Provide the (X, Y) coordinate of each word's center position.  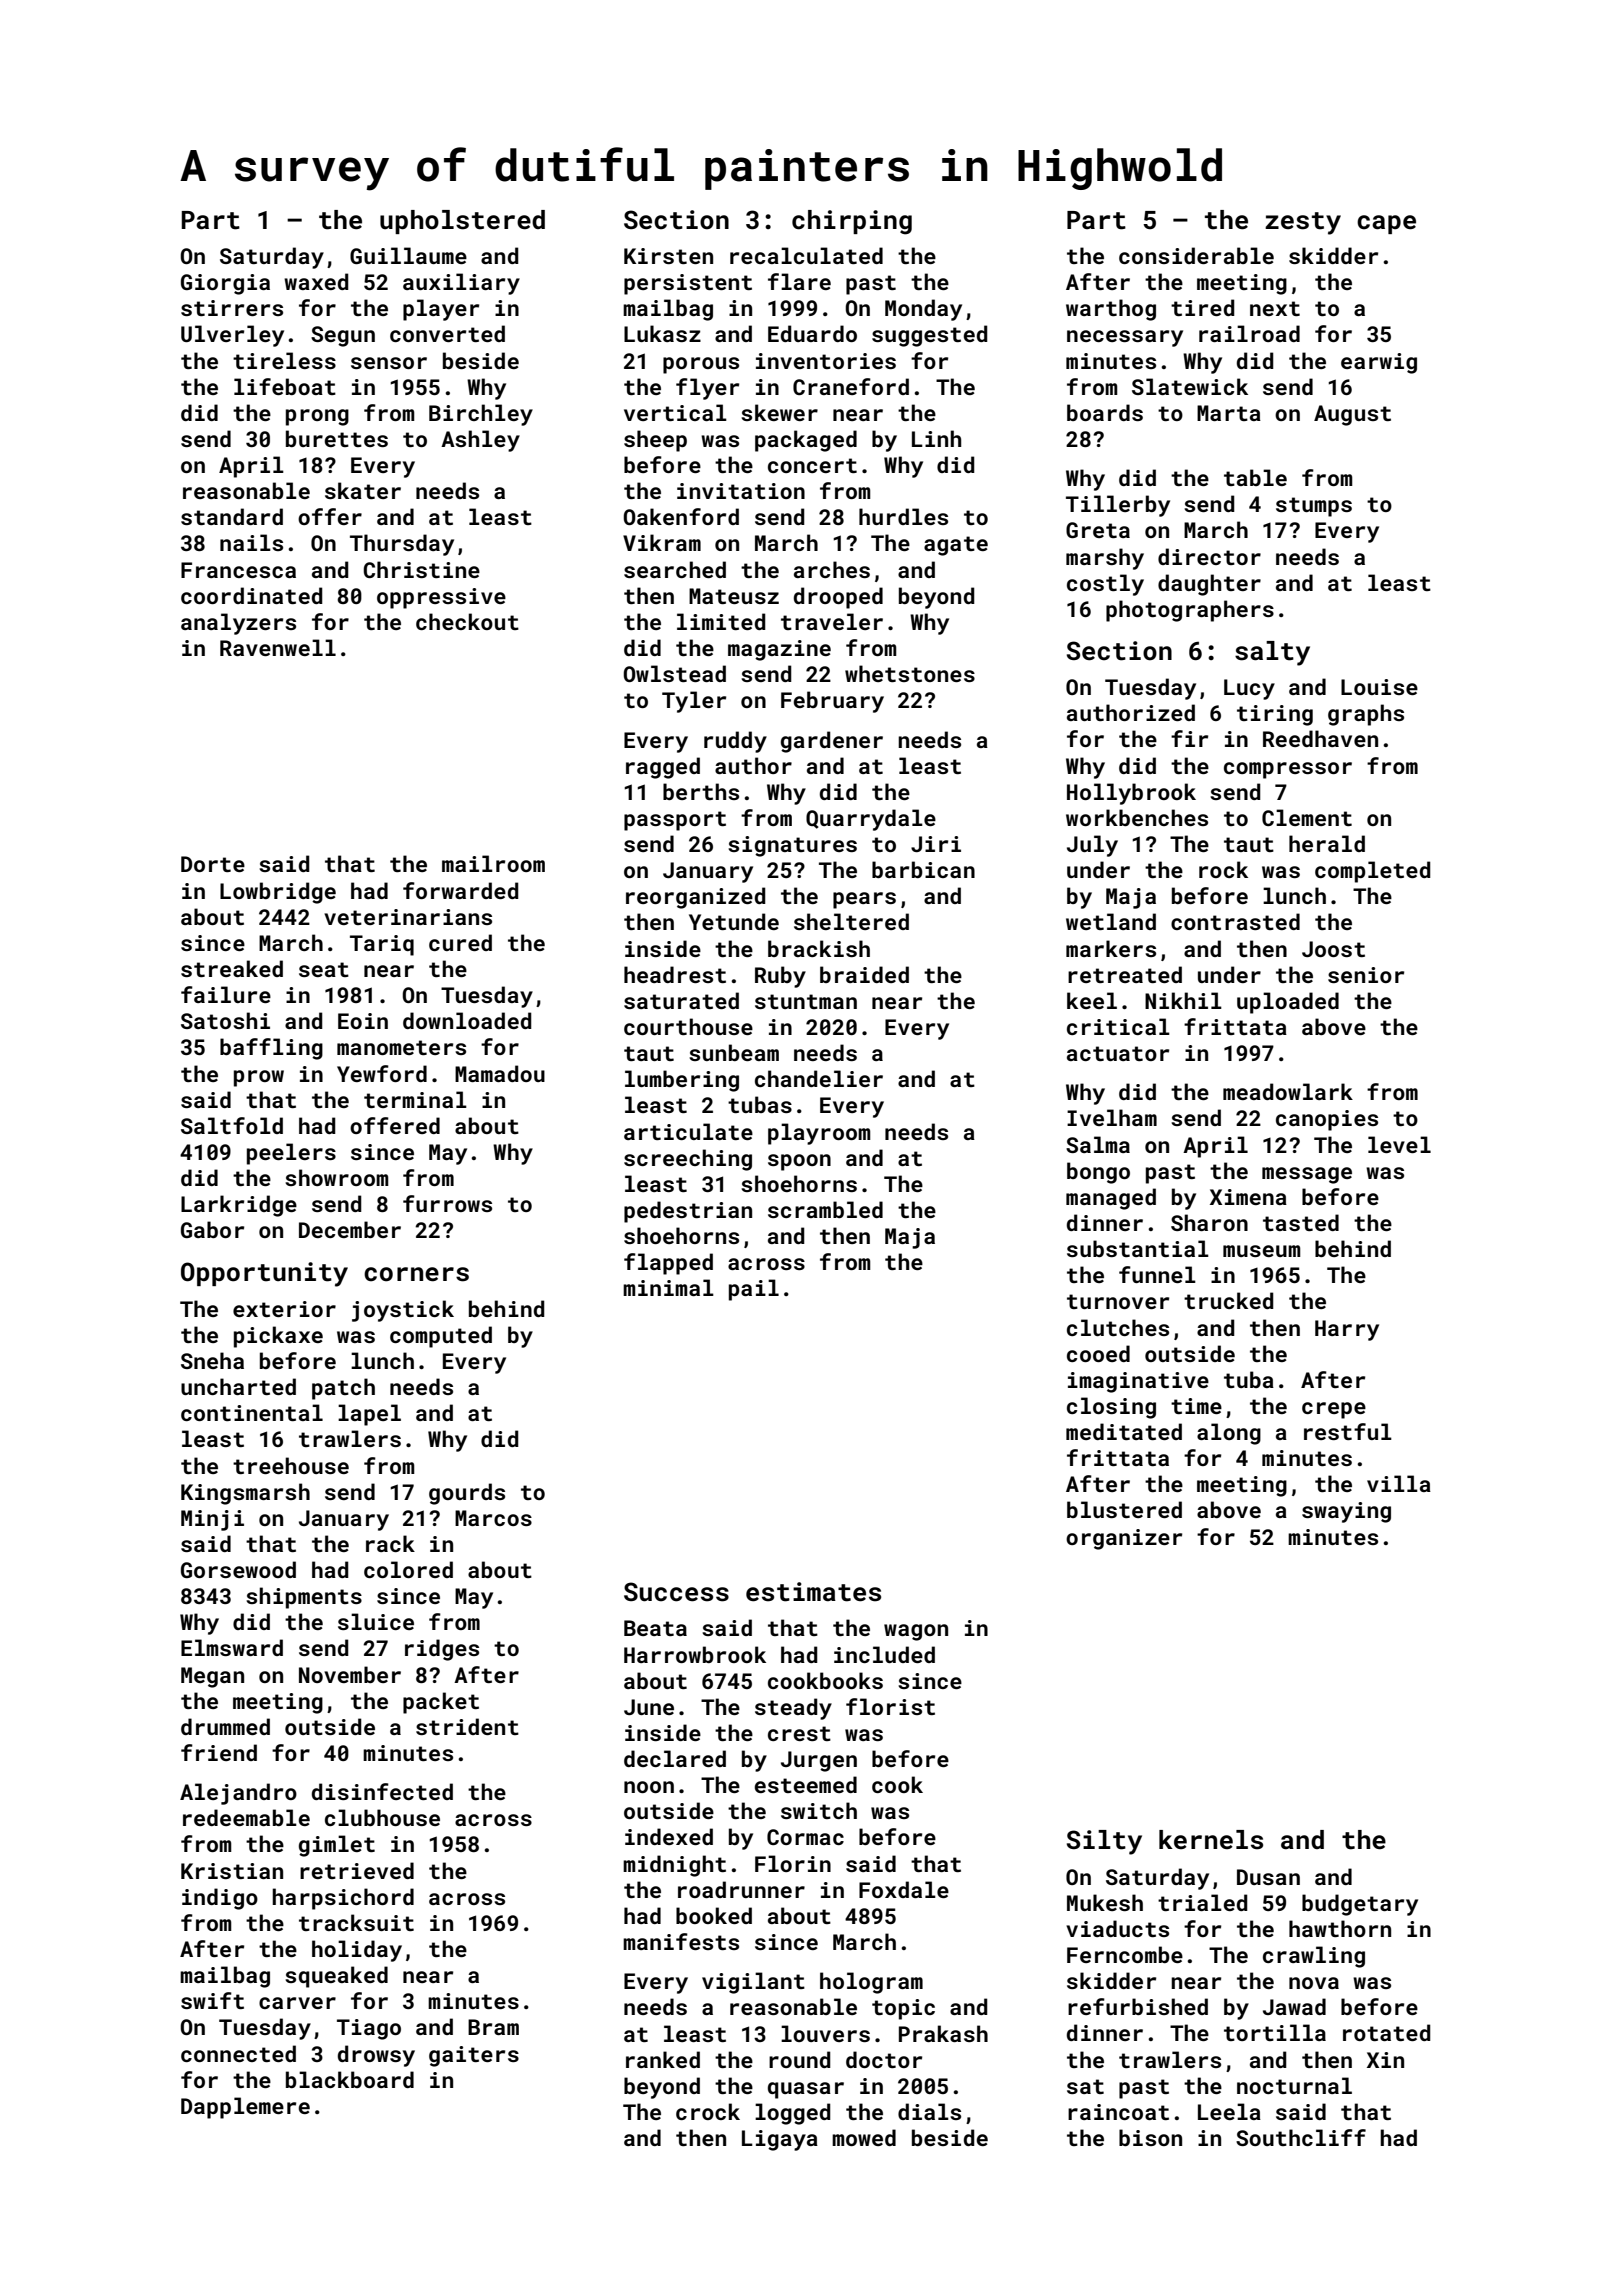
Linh (936, 438)
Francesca (238, 570)
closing (1111, 1408)
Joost (1333, 949)
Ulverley (232, 336)
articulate (688, 1131)
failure (226, 994)
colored (408, 1569)
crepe (1334, 1410)
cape (1386, 224)
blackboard (350, 2079)
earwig (1379, 363)
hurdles (903, 516)
